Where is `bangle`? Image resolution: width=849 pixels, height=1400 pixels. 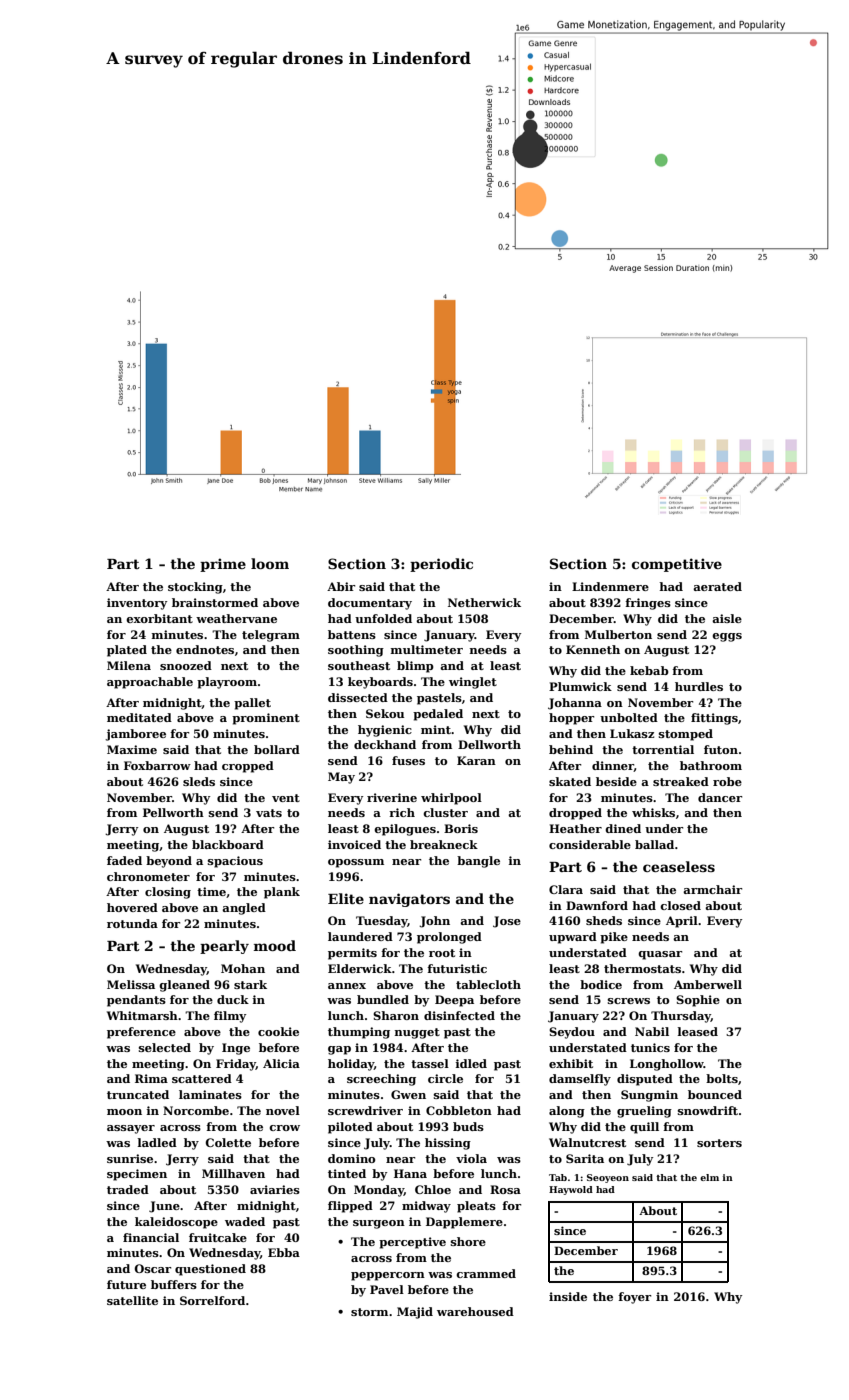
bangle is located at coordinates (478, 862).
